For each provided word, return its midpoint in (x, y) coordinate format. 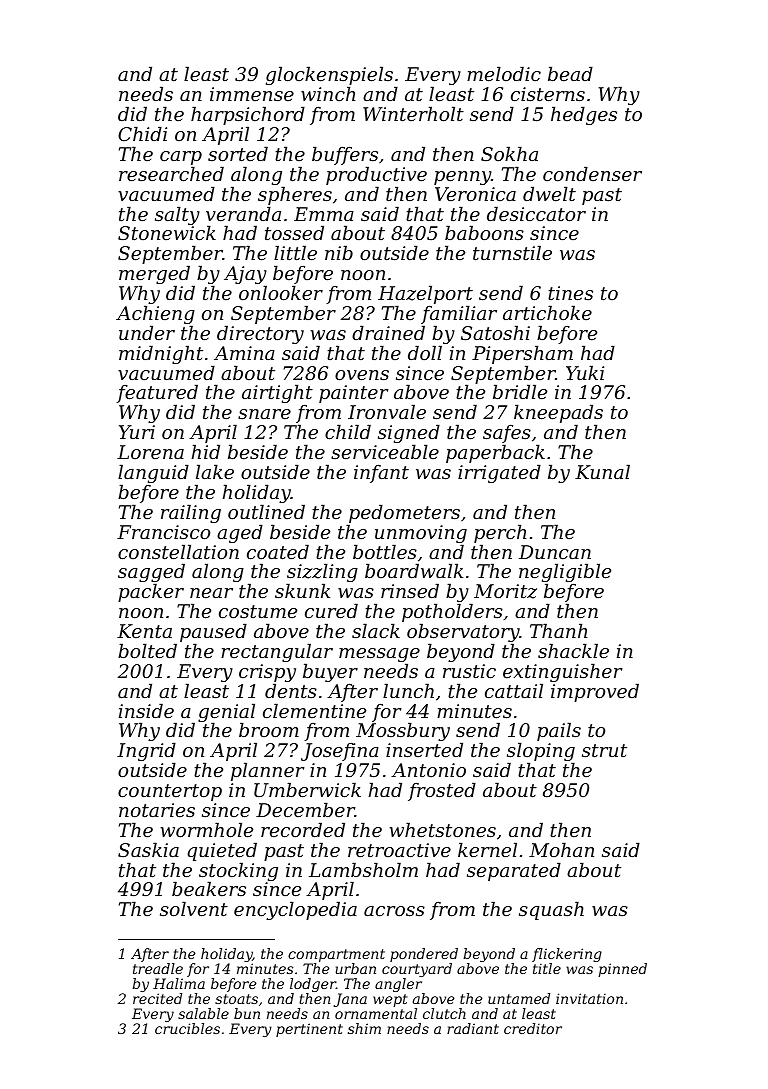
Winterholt (413, 113)
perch (500, 533)
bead (570, 73)
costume (258, 611)
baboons (484, 232)
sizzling (322, 573)
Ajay (245, 276)
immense (252, 94)
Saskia (148, 849)
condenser (592, 173)
